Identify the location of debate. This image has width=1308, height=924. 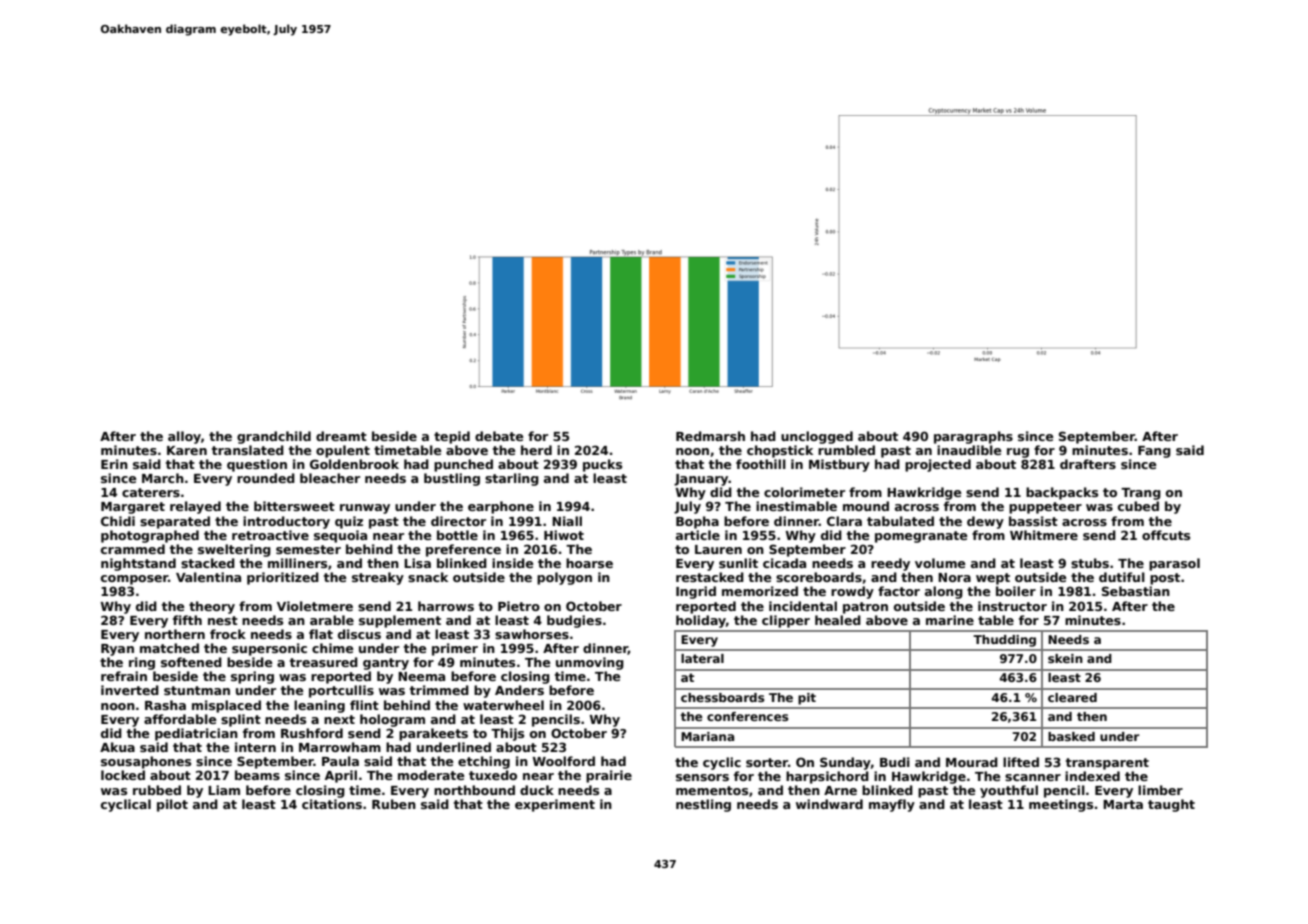
(499, 436).
